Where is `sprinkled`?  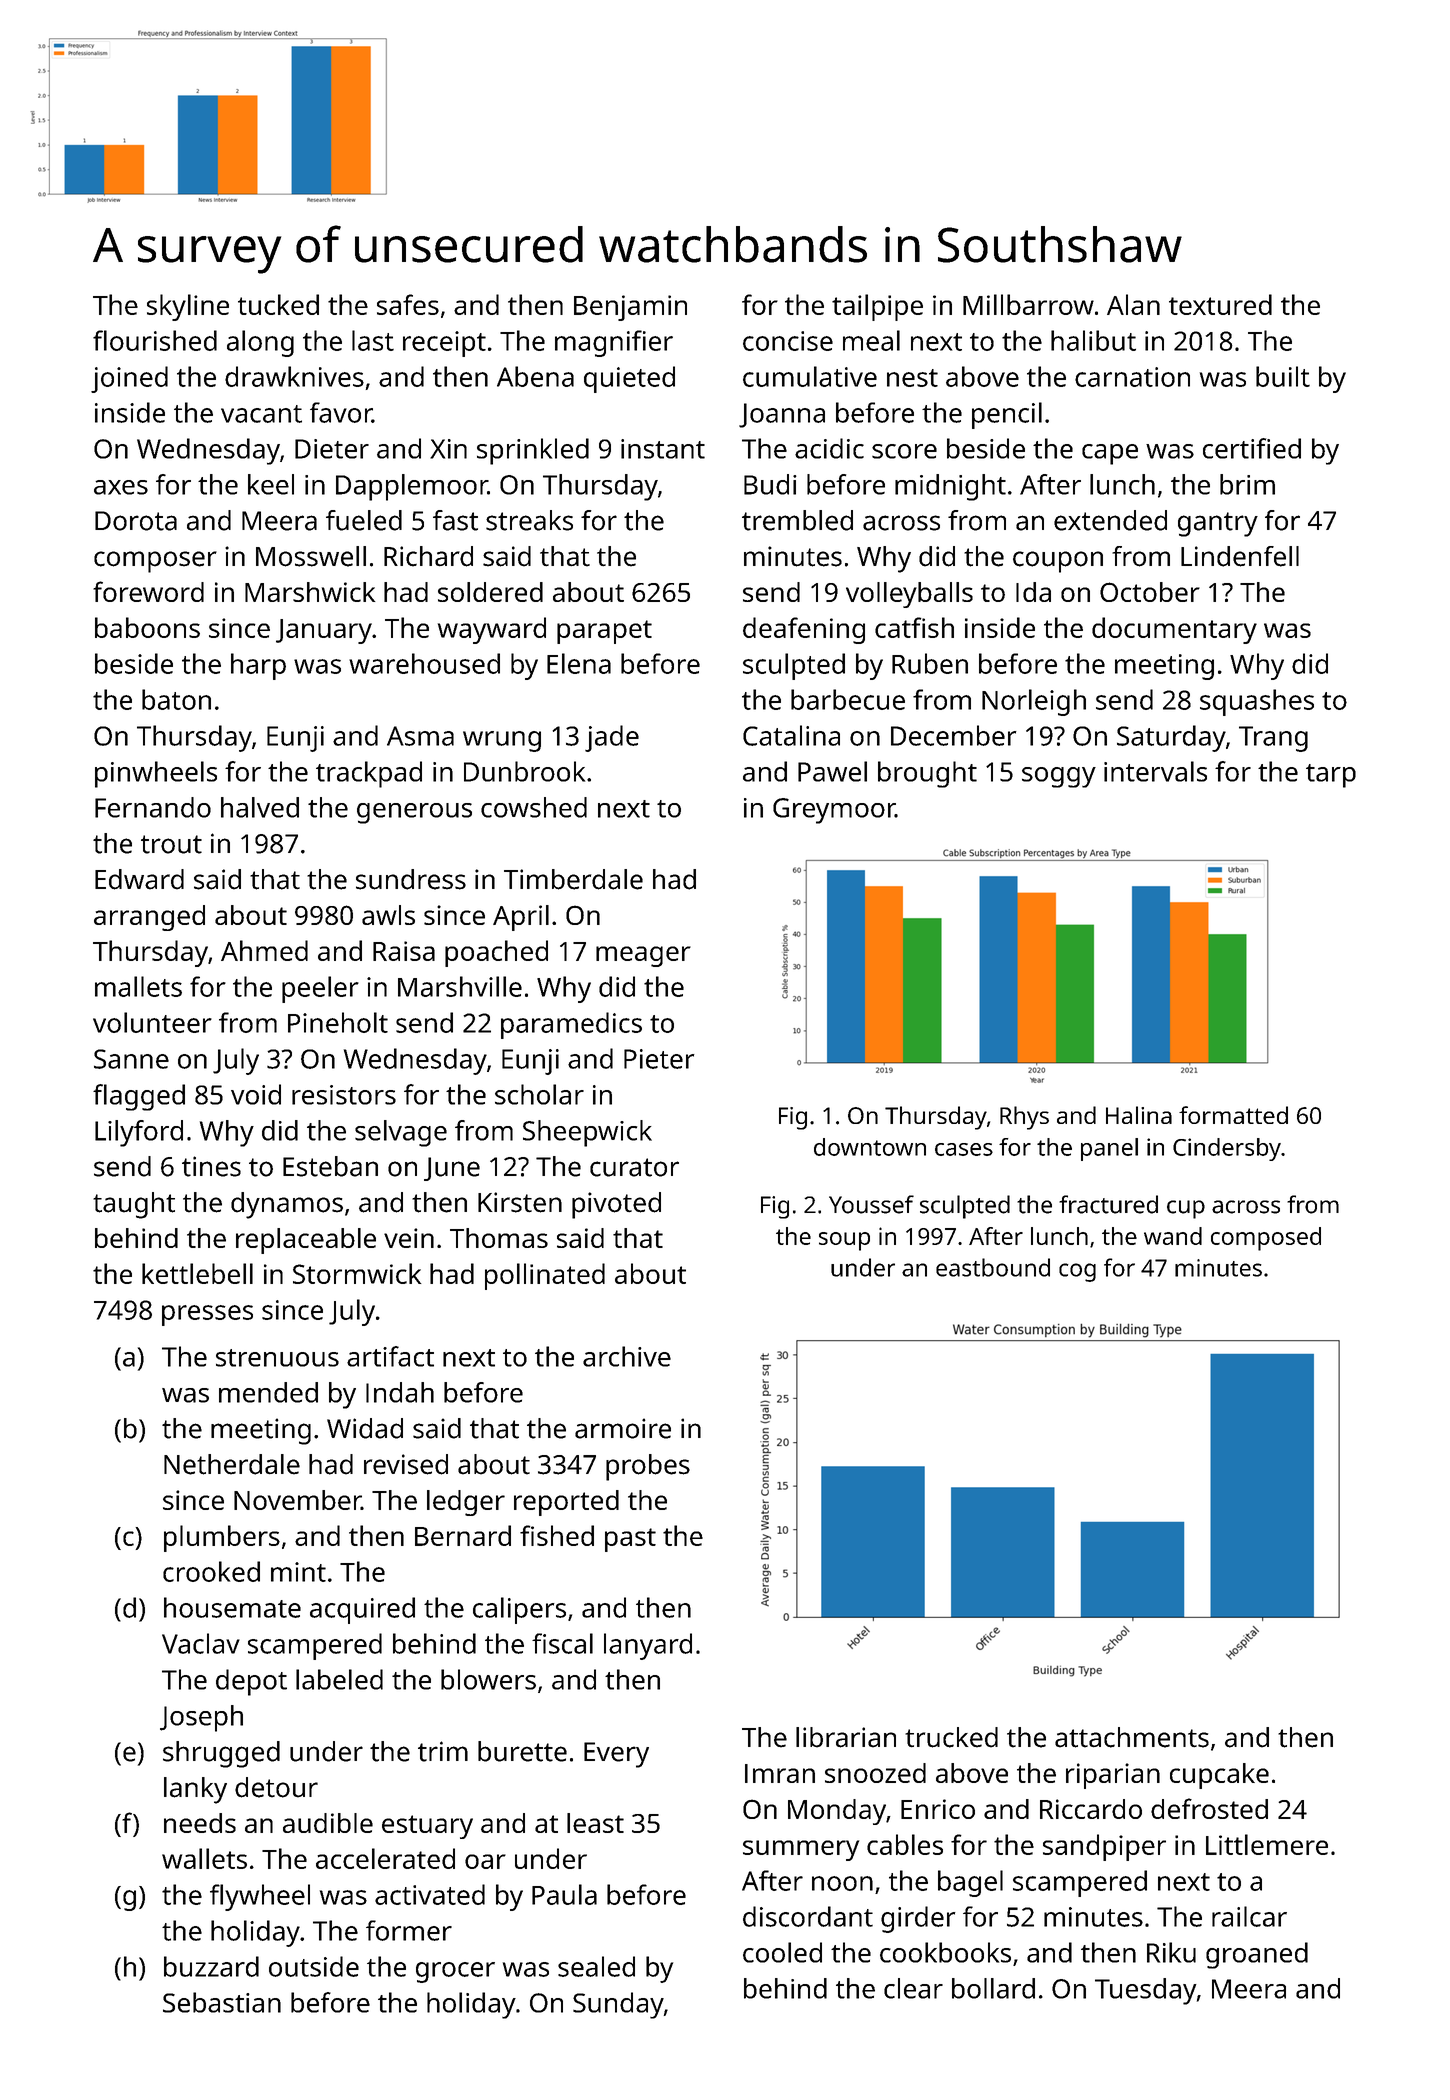 sprinkled is located at coordinates (533, 451).
